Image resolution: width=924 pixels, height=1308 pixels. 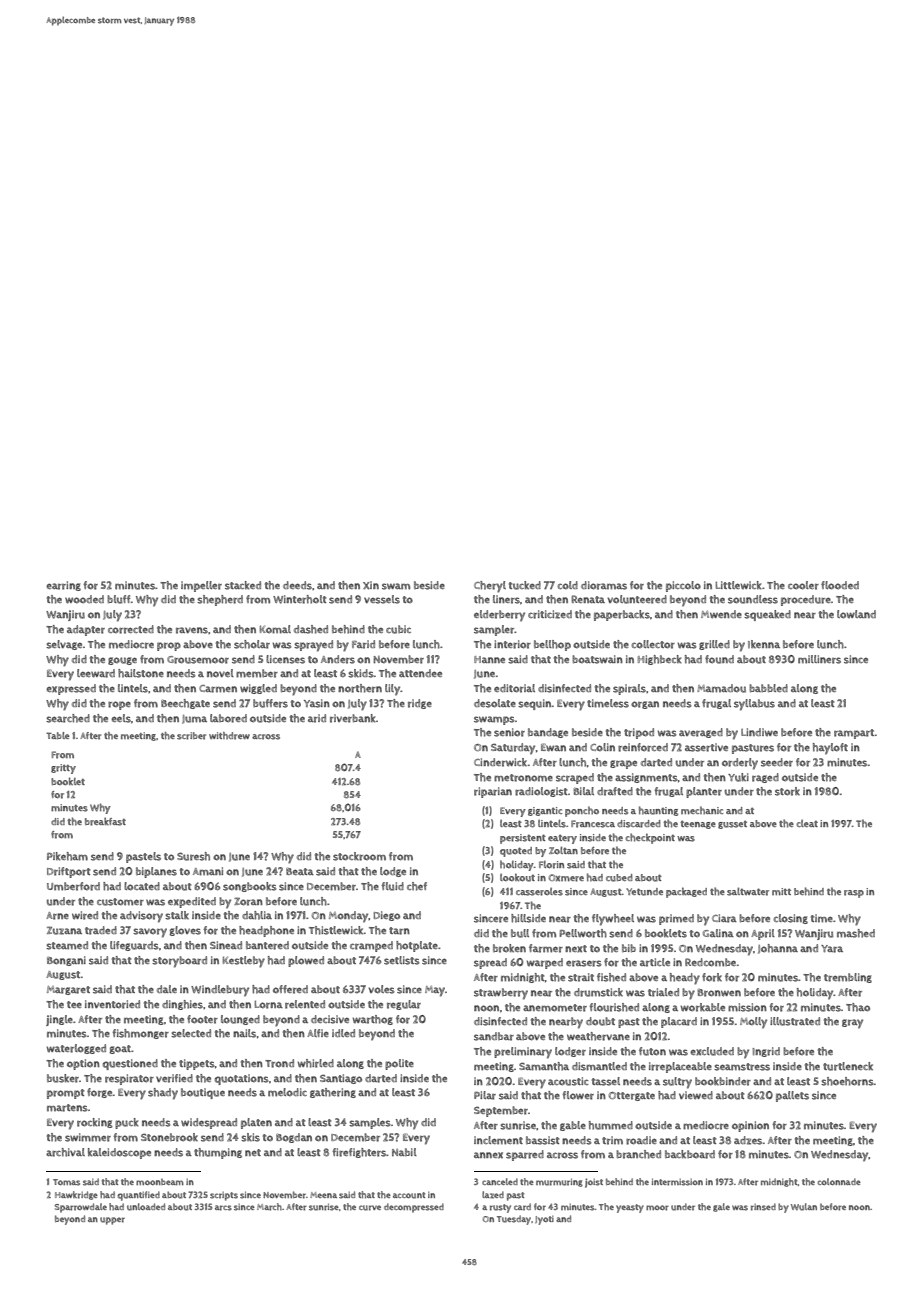 What do you see at coordinates (134, 946) in the image?
I see `lifeguards` at bounding box center [134, 946].
